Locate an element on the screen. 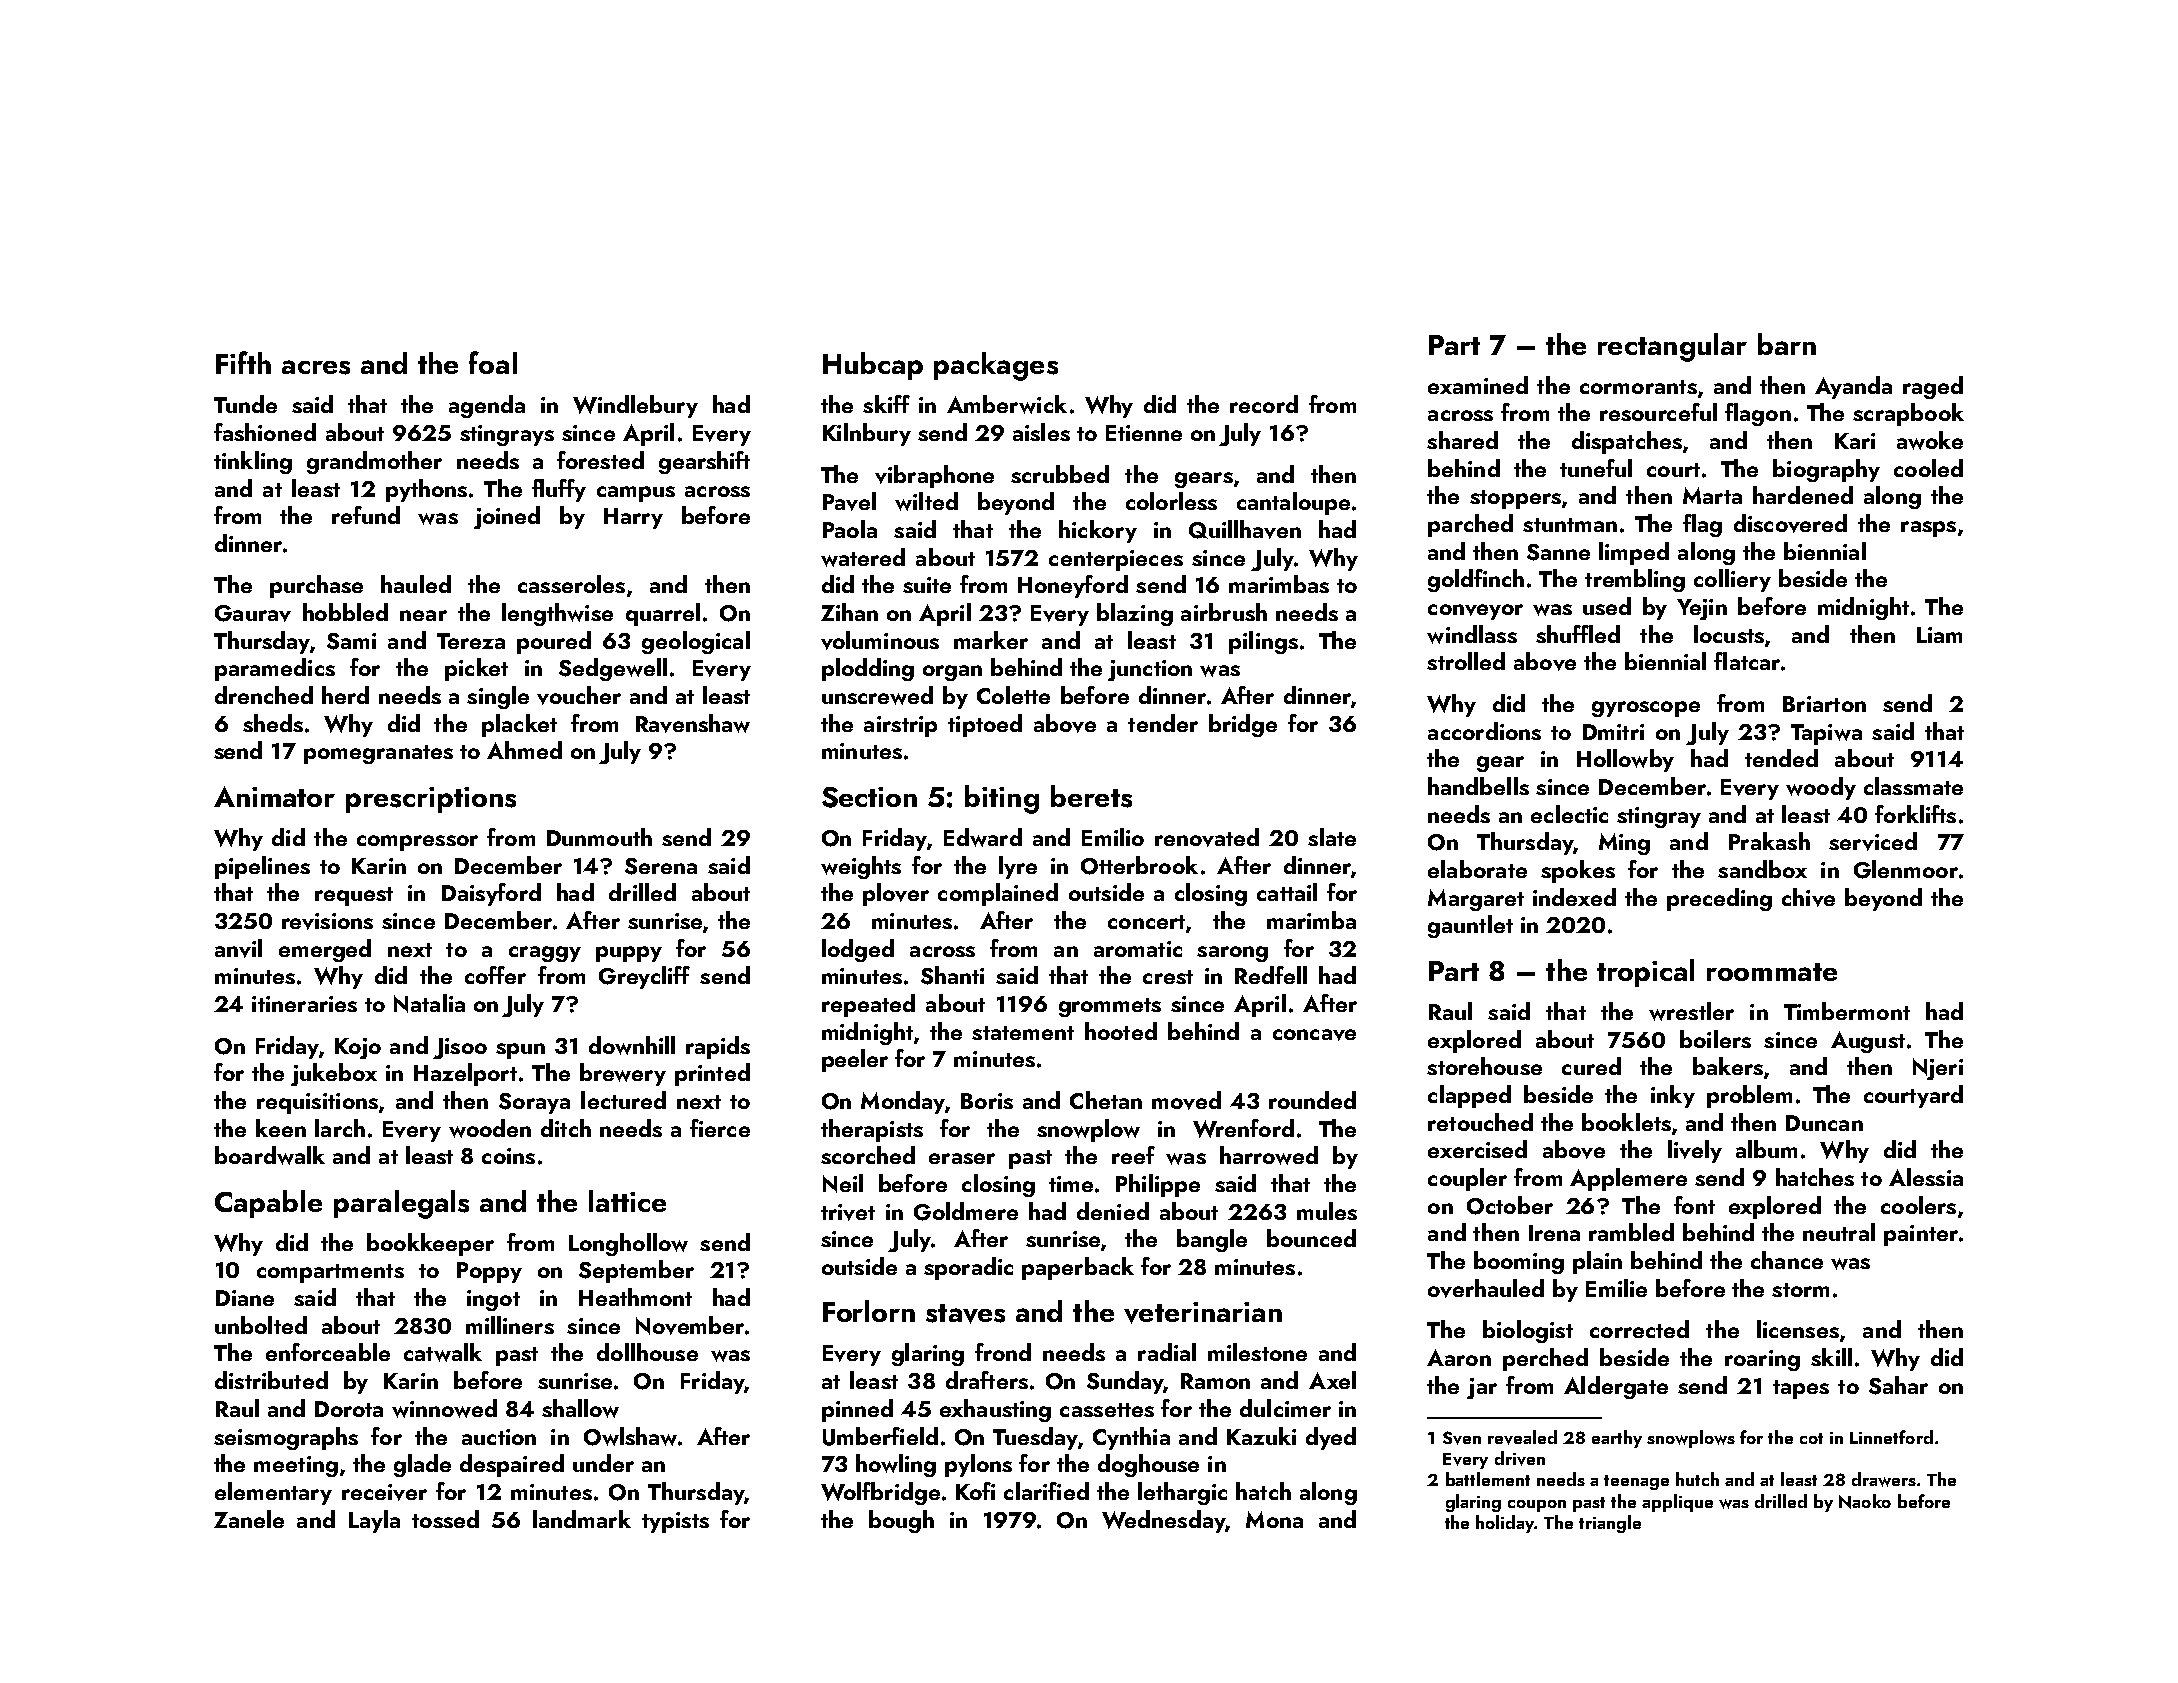  hooted is located at coordinates (1121, 1031).
